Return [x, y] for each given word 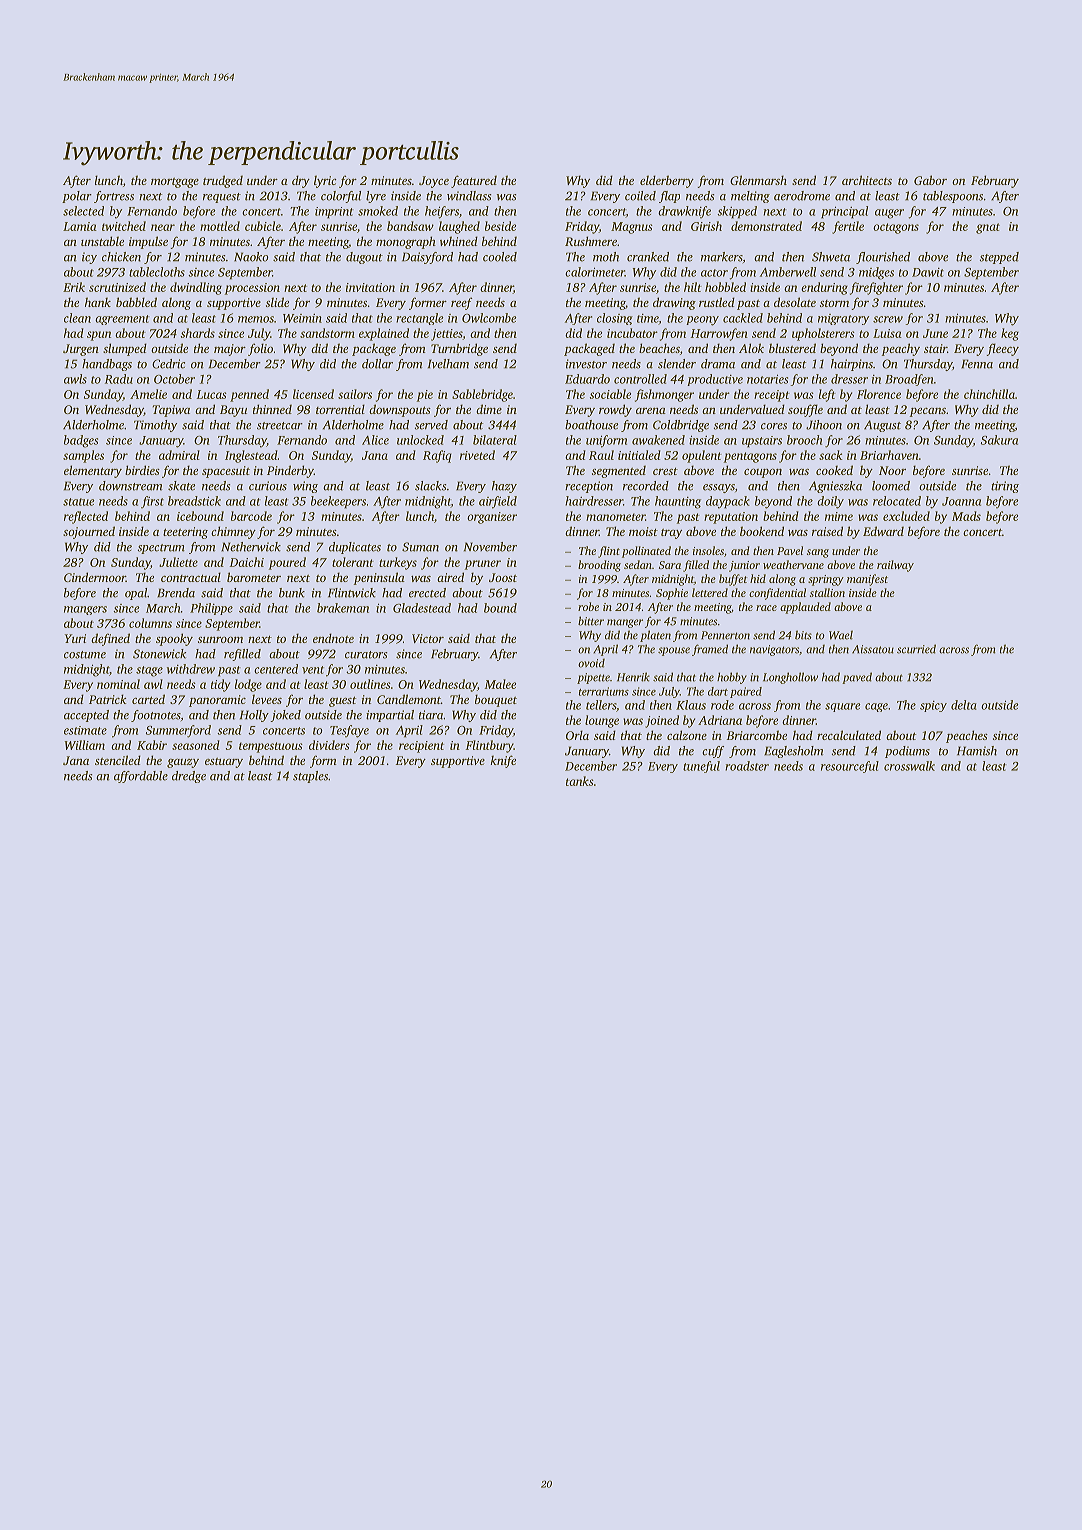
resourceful [850, 767]
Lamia [80, 226]
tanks [580, 781]
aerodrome [802, 196]
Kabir [152, 745]
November [490, 547]
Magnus [632, 228]
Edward [883, 531]
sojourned [89, 532]
